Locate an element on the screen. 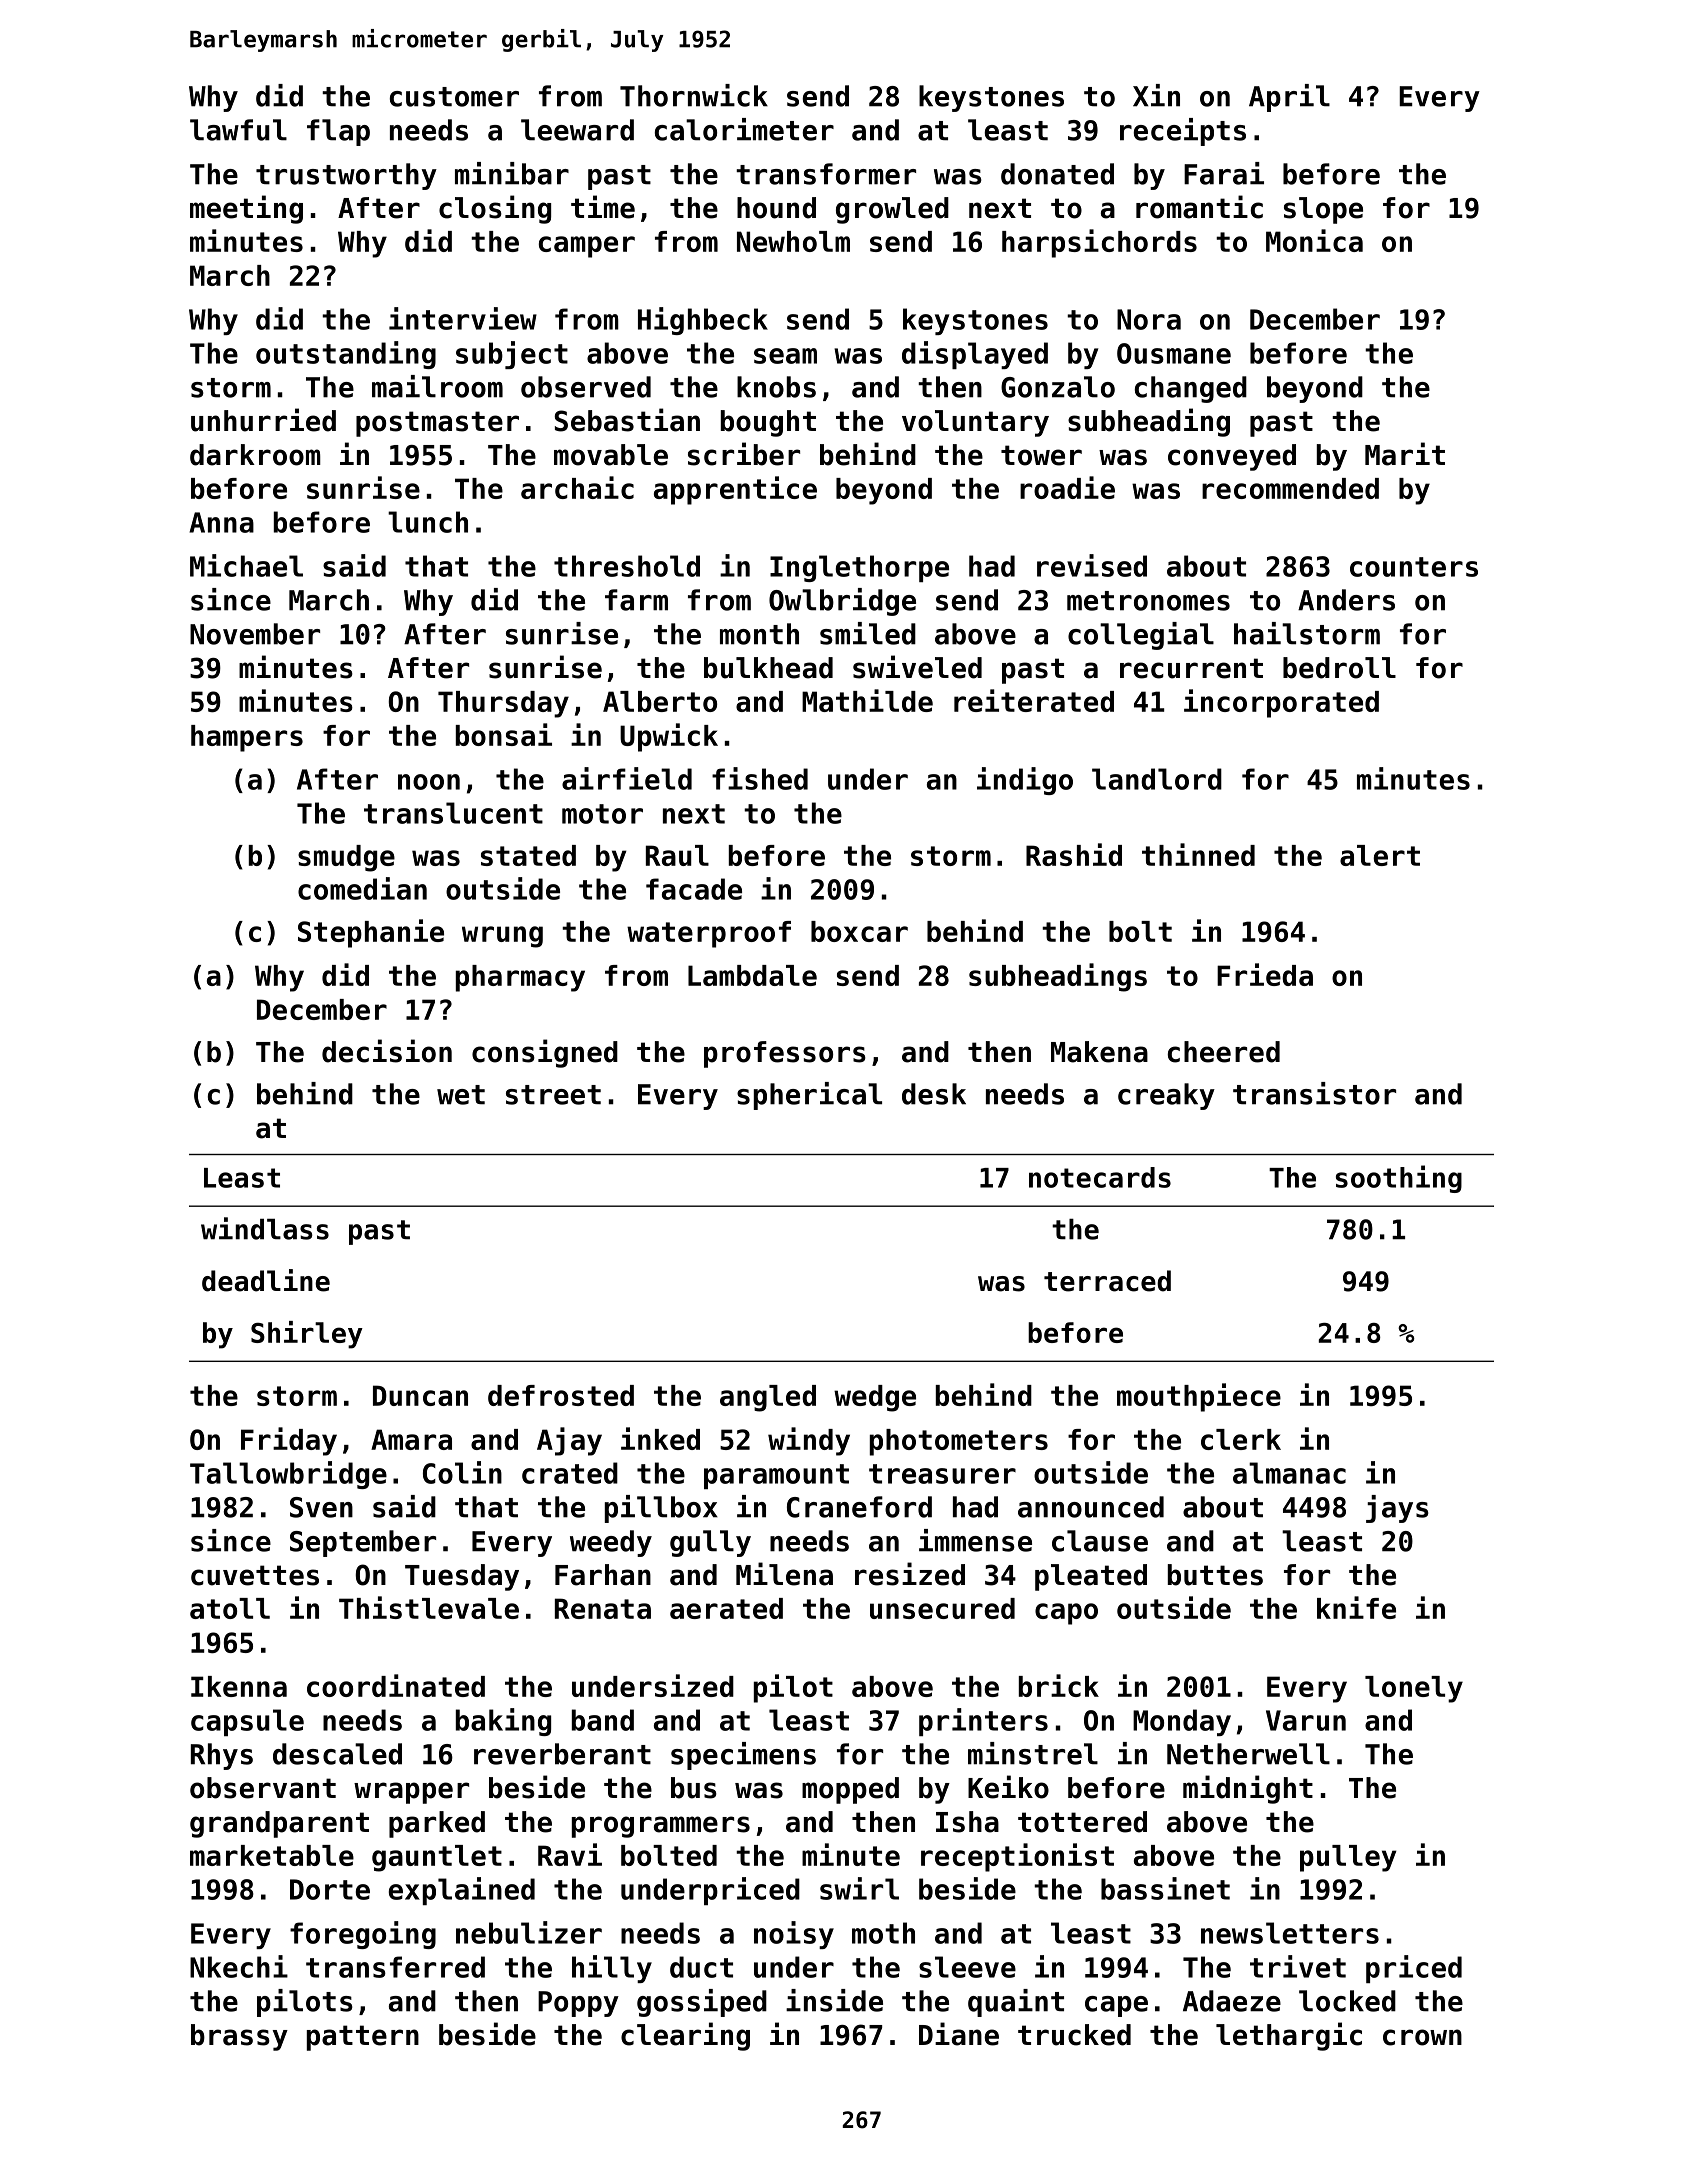  notecards is located at coordinates (1100, 1177).
